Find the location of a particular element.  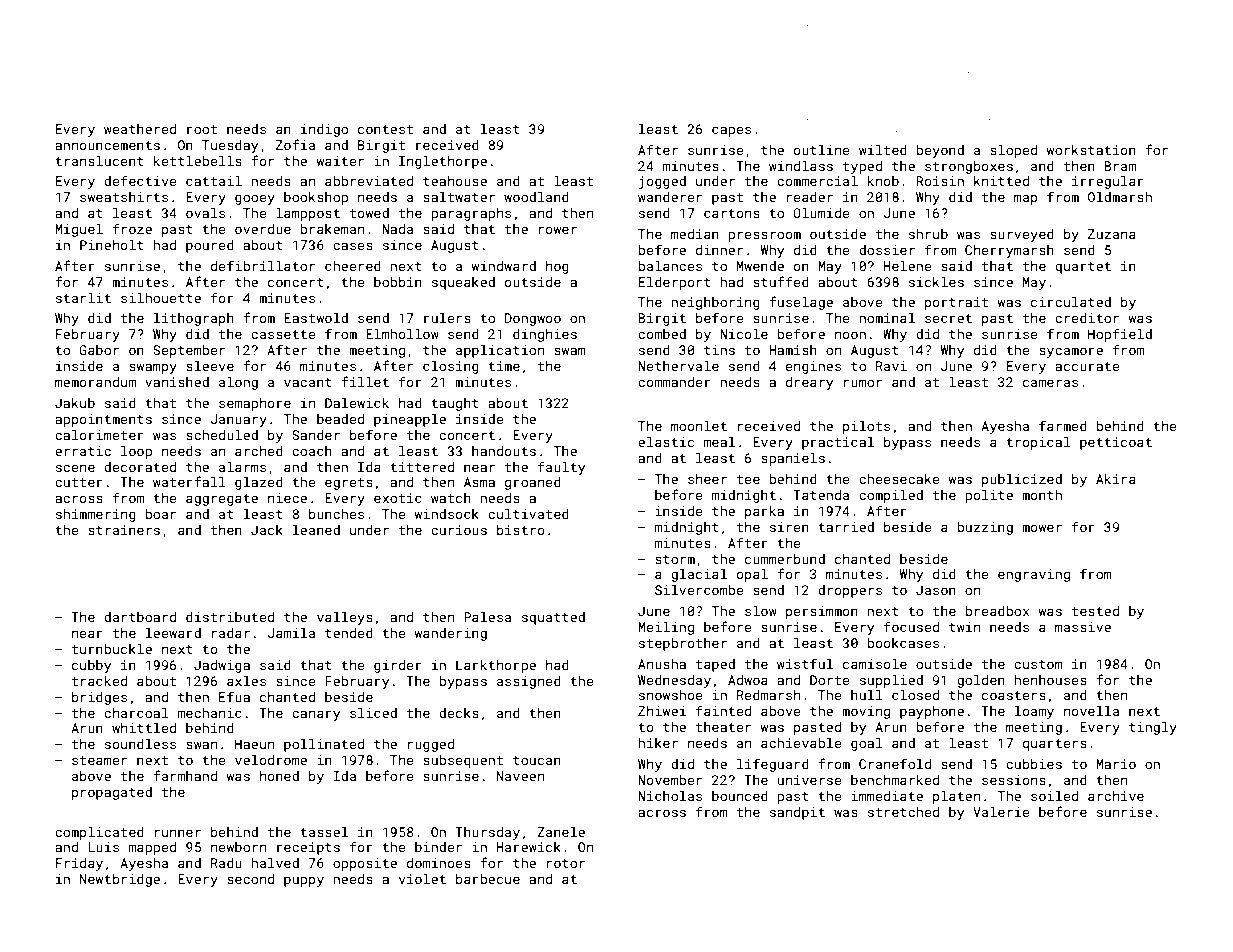

weathered is located at coordinates (140, 129).
